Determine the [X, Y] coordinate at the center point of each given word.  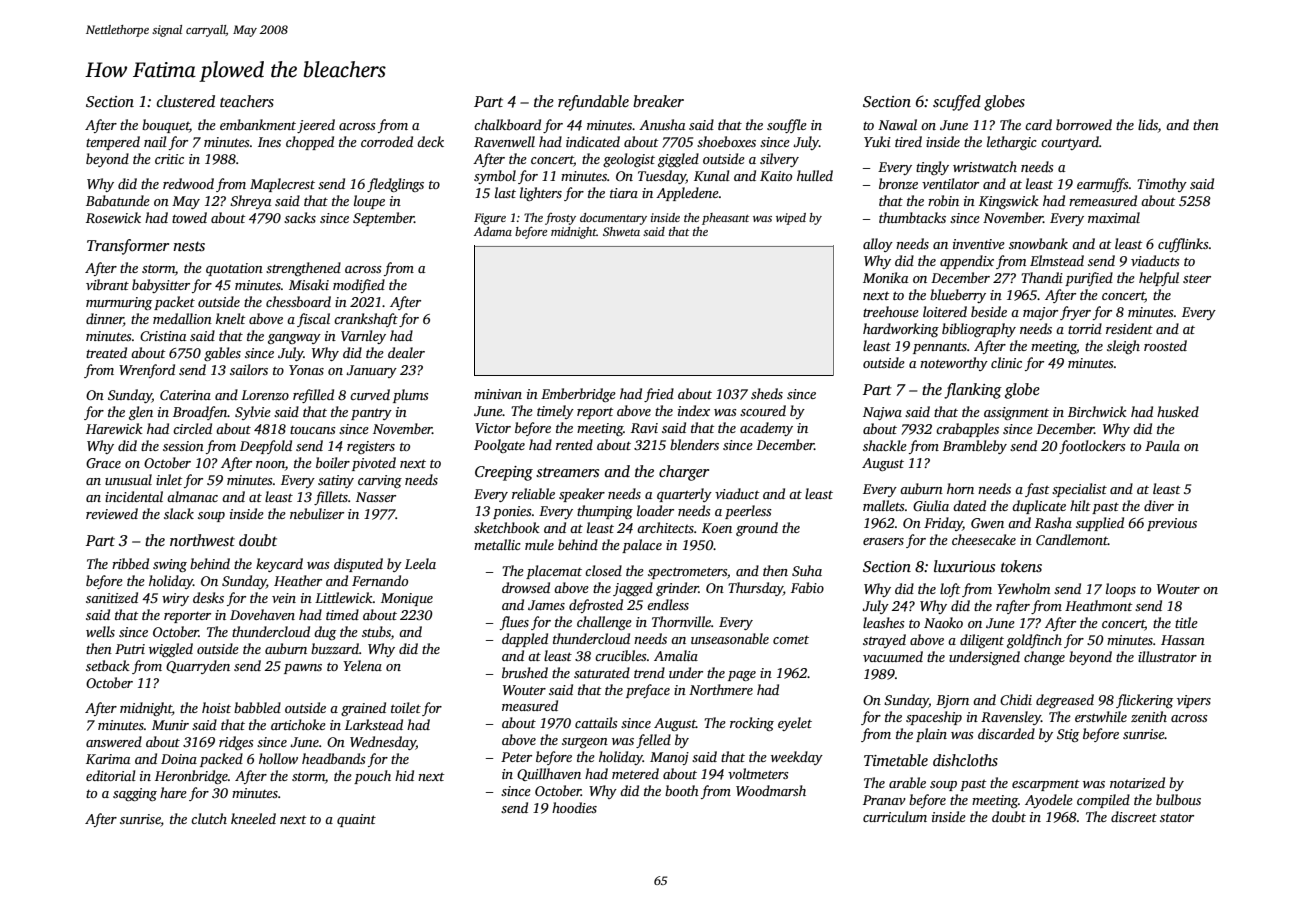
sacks [300, 217]
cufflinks [1183, 245]
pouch [372, 777]
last [505, 192]
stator [1177, 817]
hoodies [574, 807]
